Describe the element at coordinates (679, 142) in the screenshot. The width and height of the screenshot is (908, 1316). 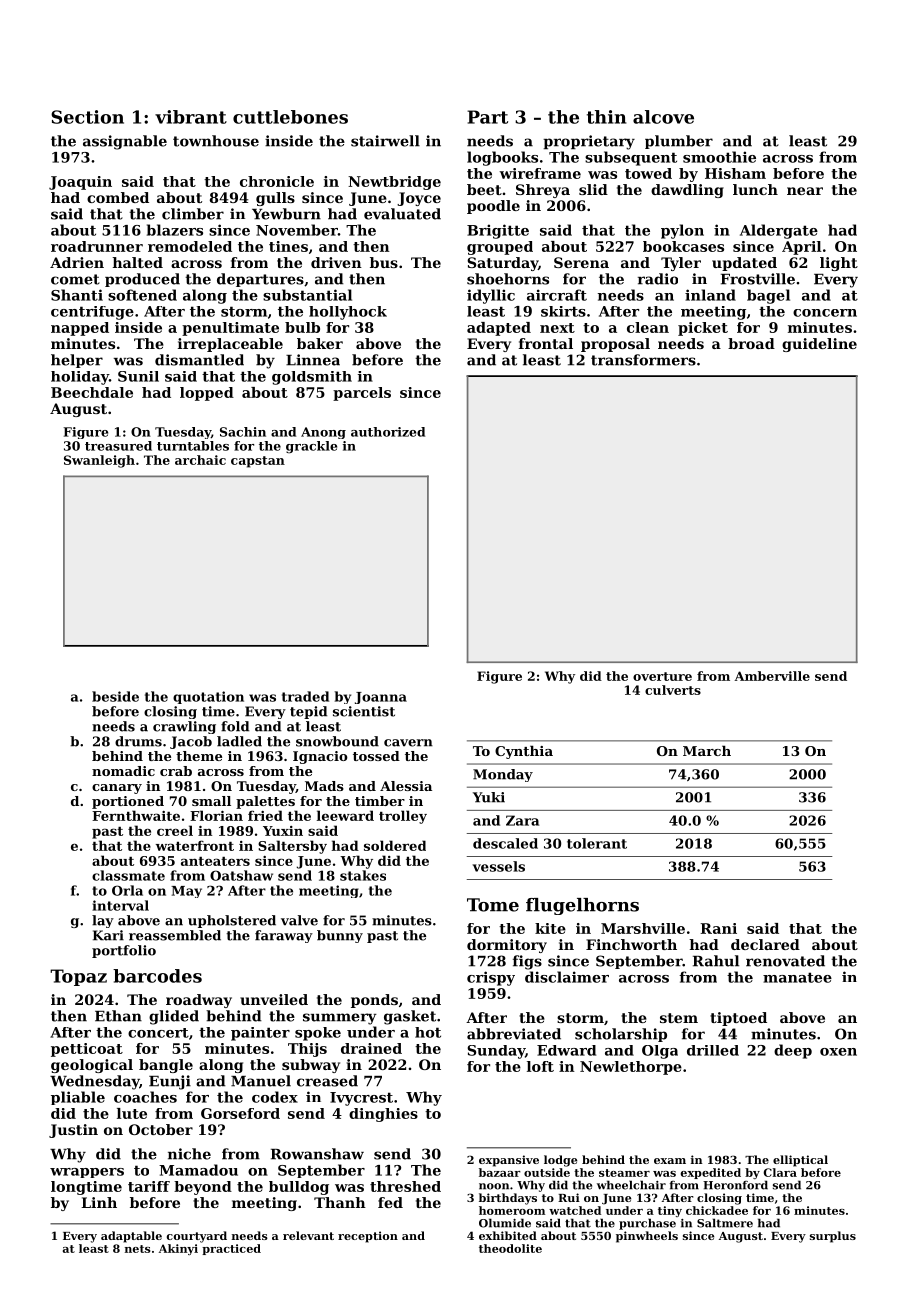
I see `plumber` at that location.
